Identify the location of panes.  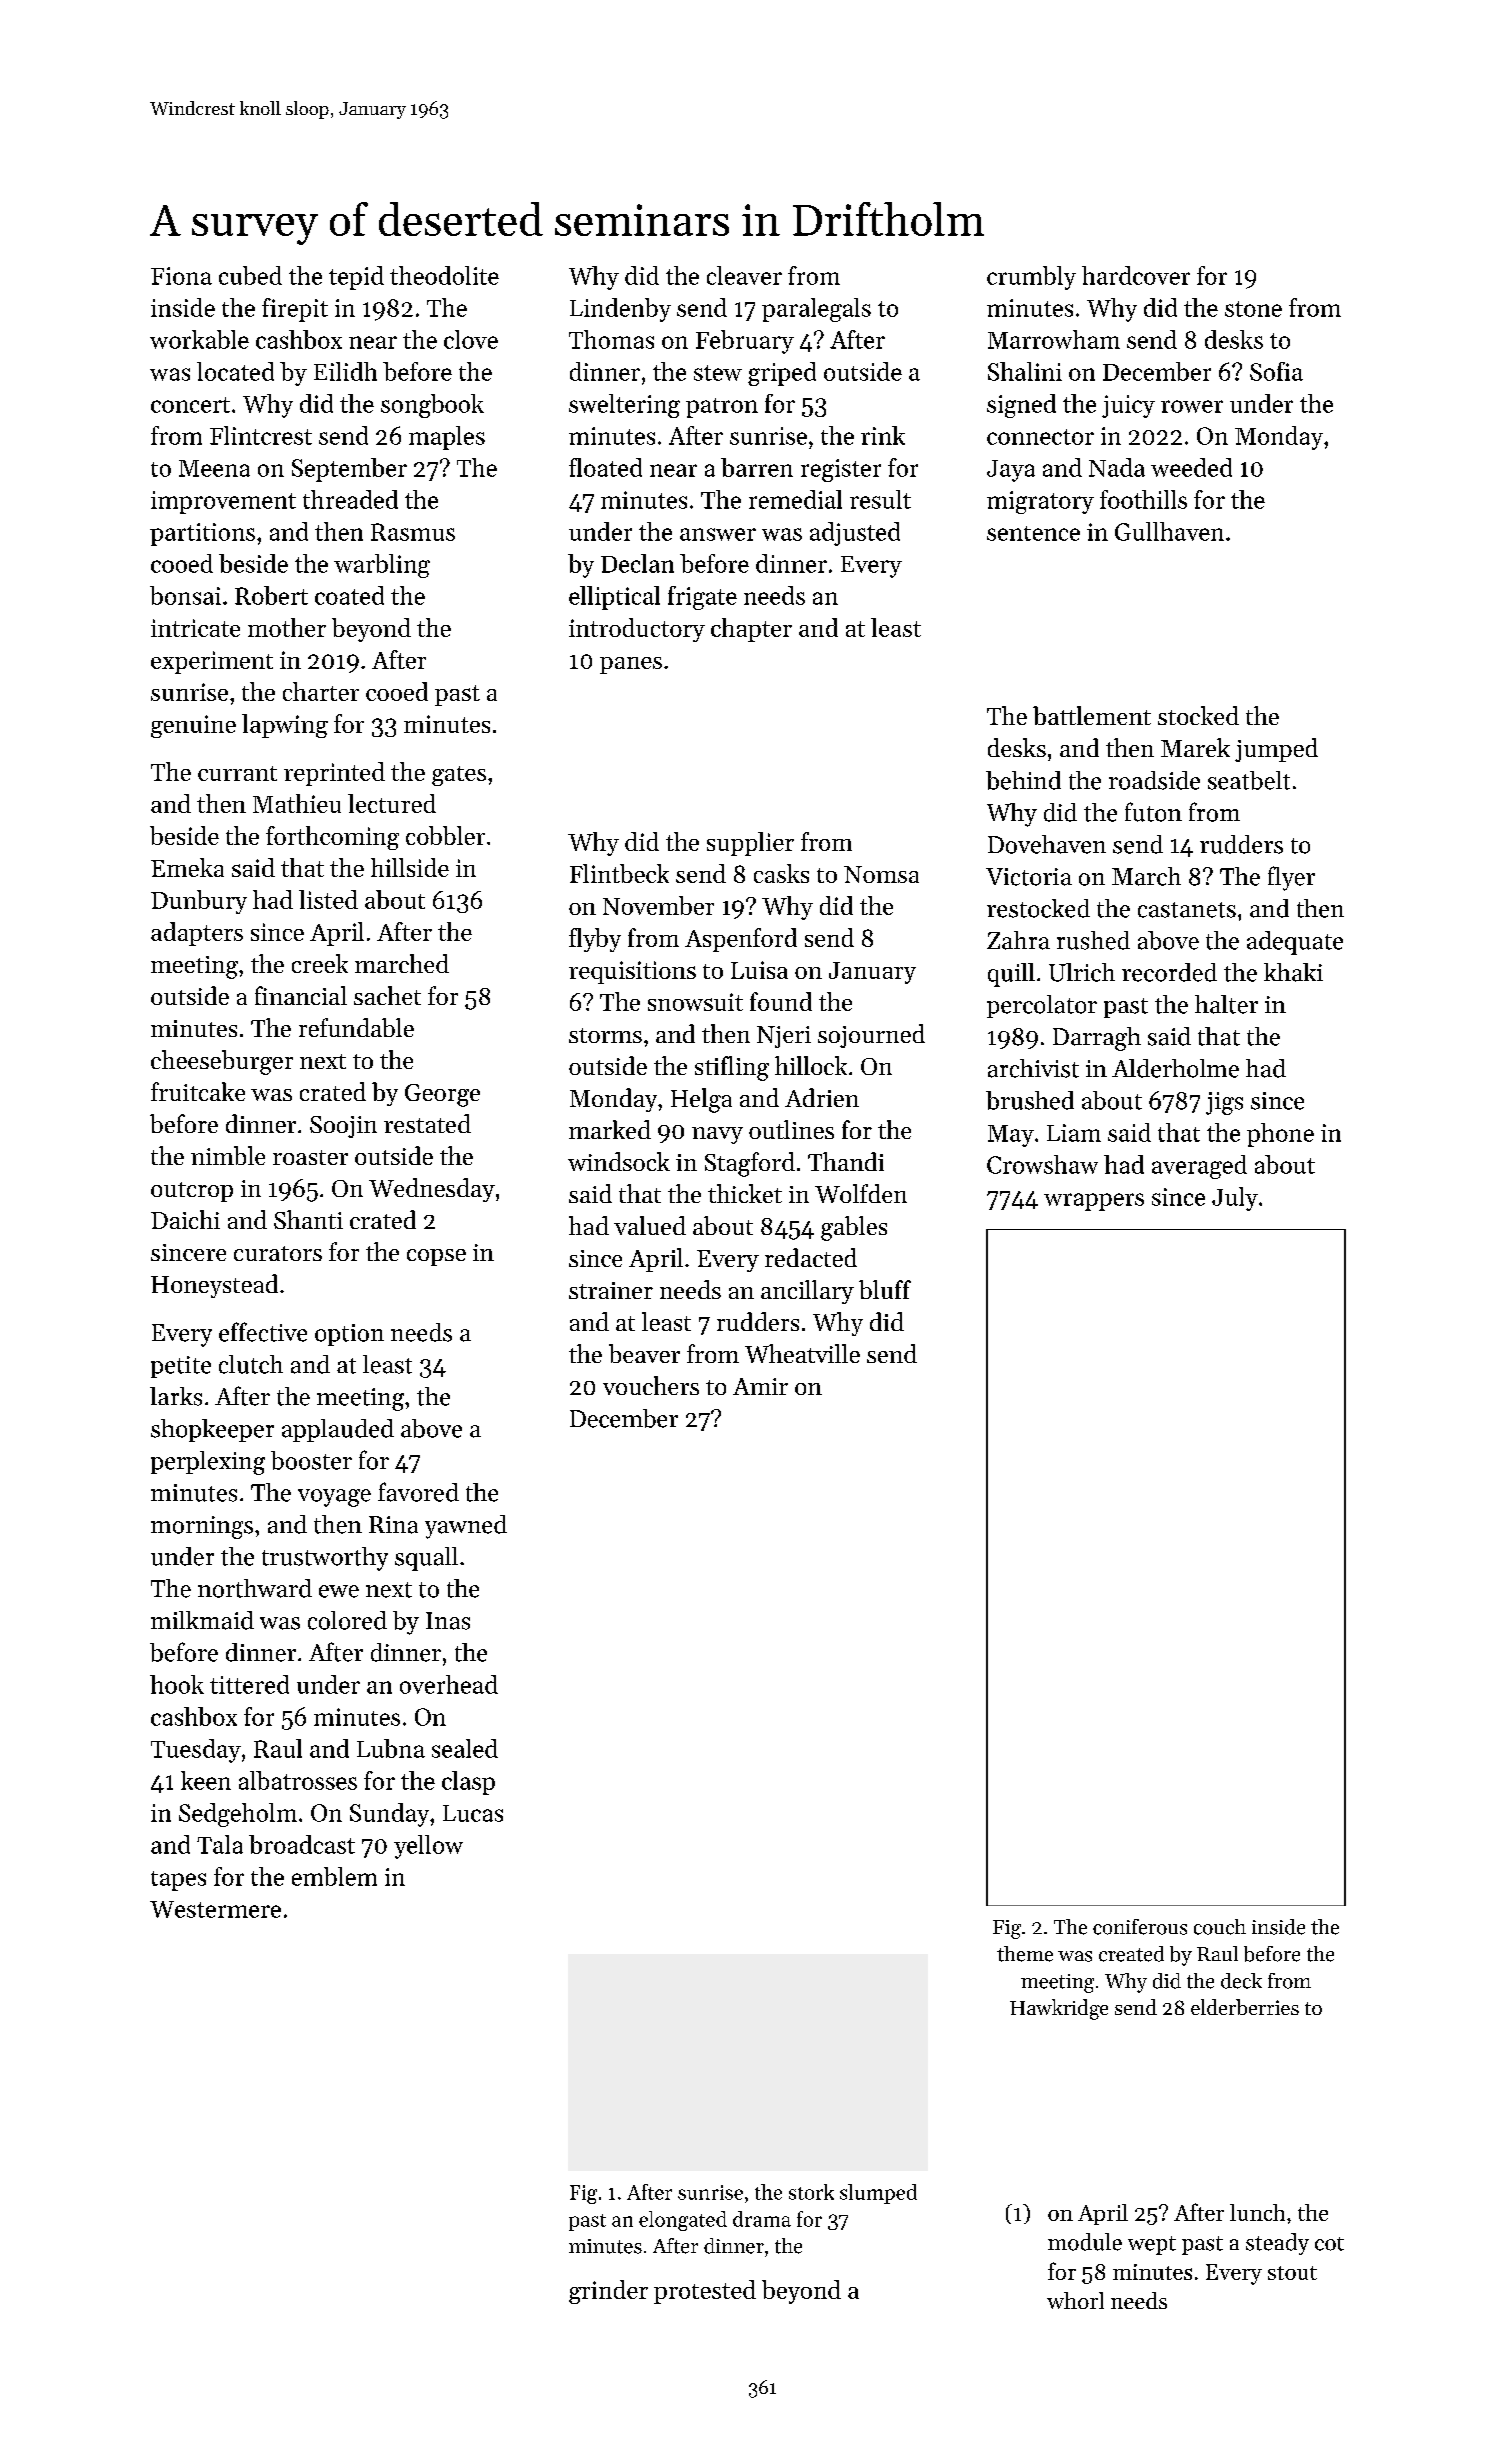
(631, 665).
